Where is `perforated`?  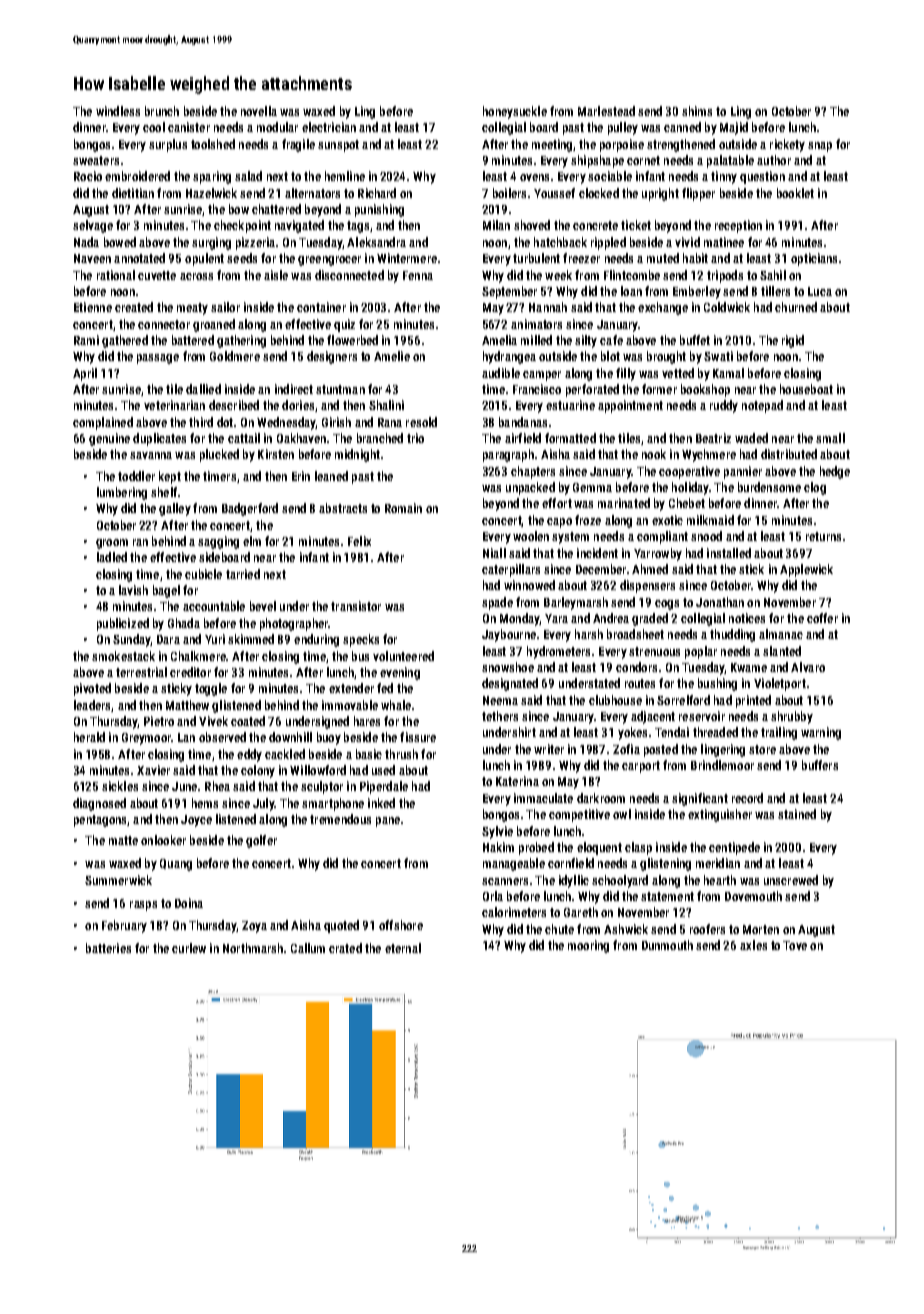 perforated is located at coordinates (592, 390).
